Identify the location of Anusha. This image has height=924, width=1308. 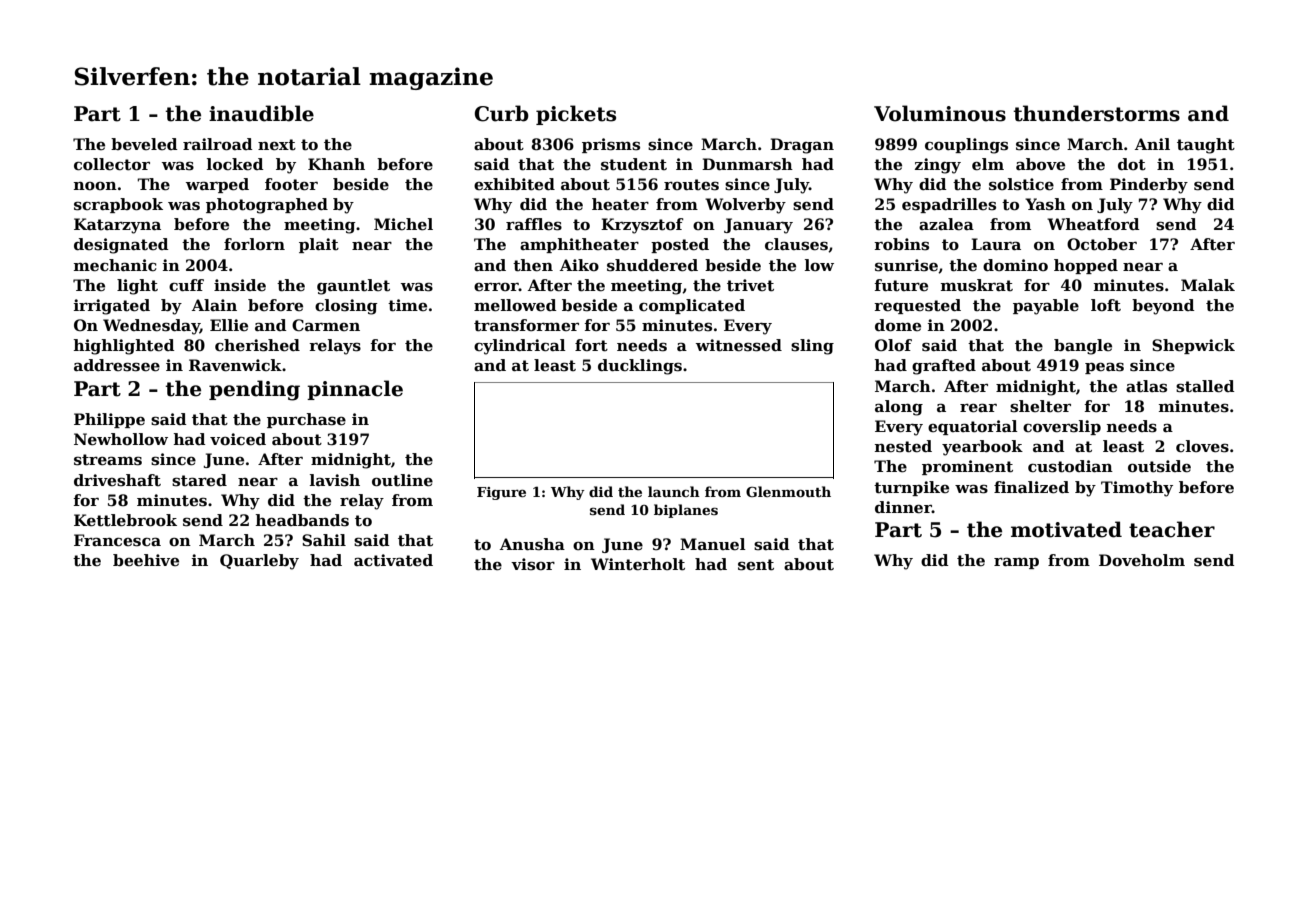
(532, 544).
